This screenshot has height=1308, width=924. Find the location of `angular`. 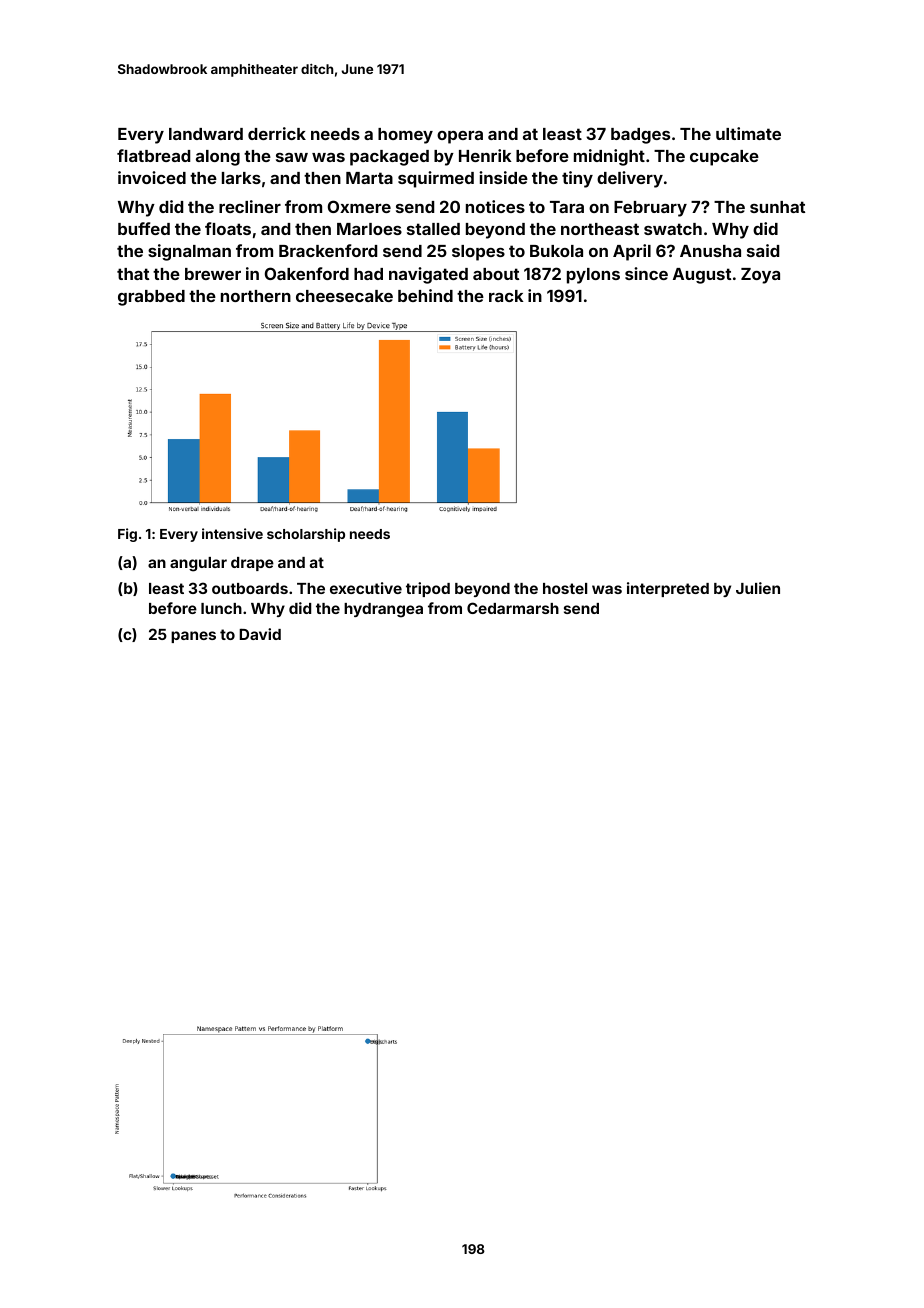

angular is located at coordinates (198, 564).
